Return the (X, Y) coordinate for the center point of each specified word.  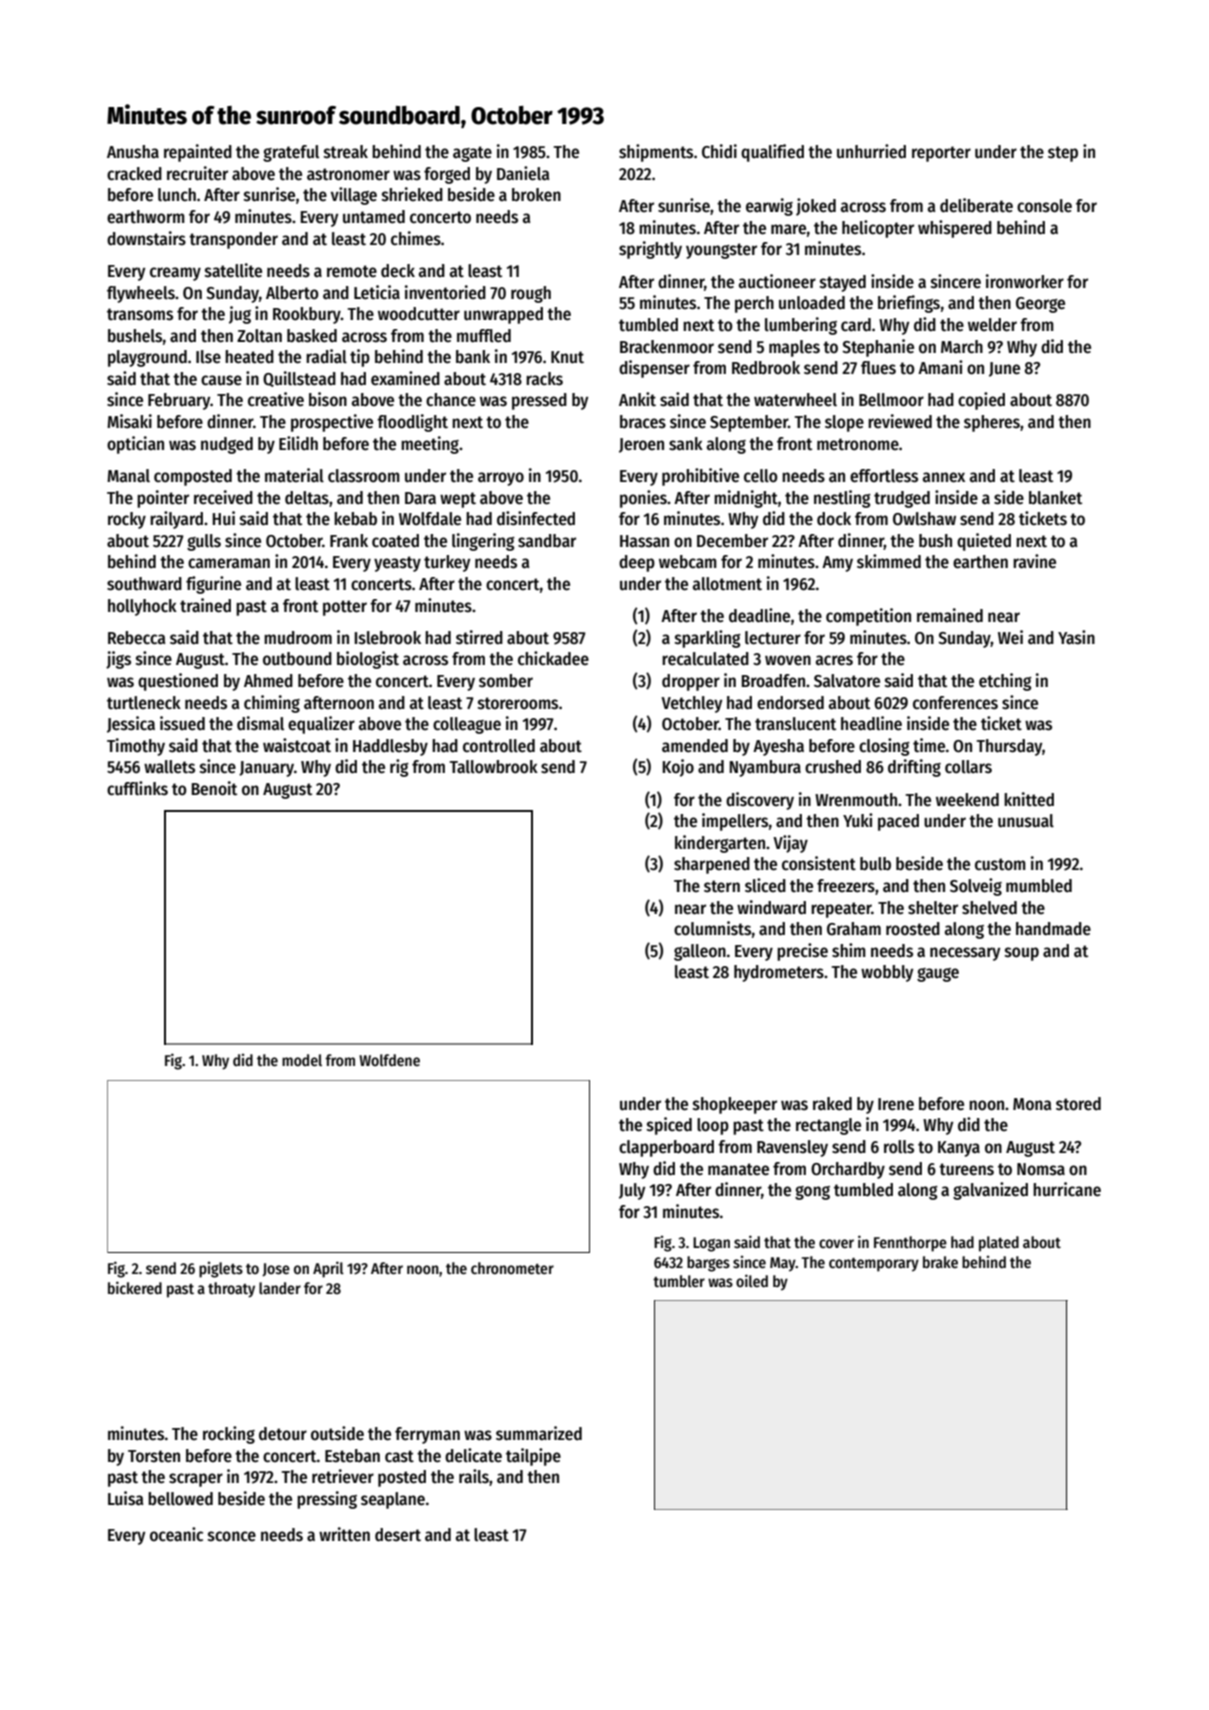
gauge (938, 975)
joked (816, 207)
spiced (669, 1126)
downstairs (146, 238)
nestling (842, 499)
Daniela (523, 173)
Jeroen (641, 445)
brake (940, 1262)
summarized (539, 1433)
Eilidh (298, 443)
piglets (221, 1270)
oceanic (176, 1534)
